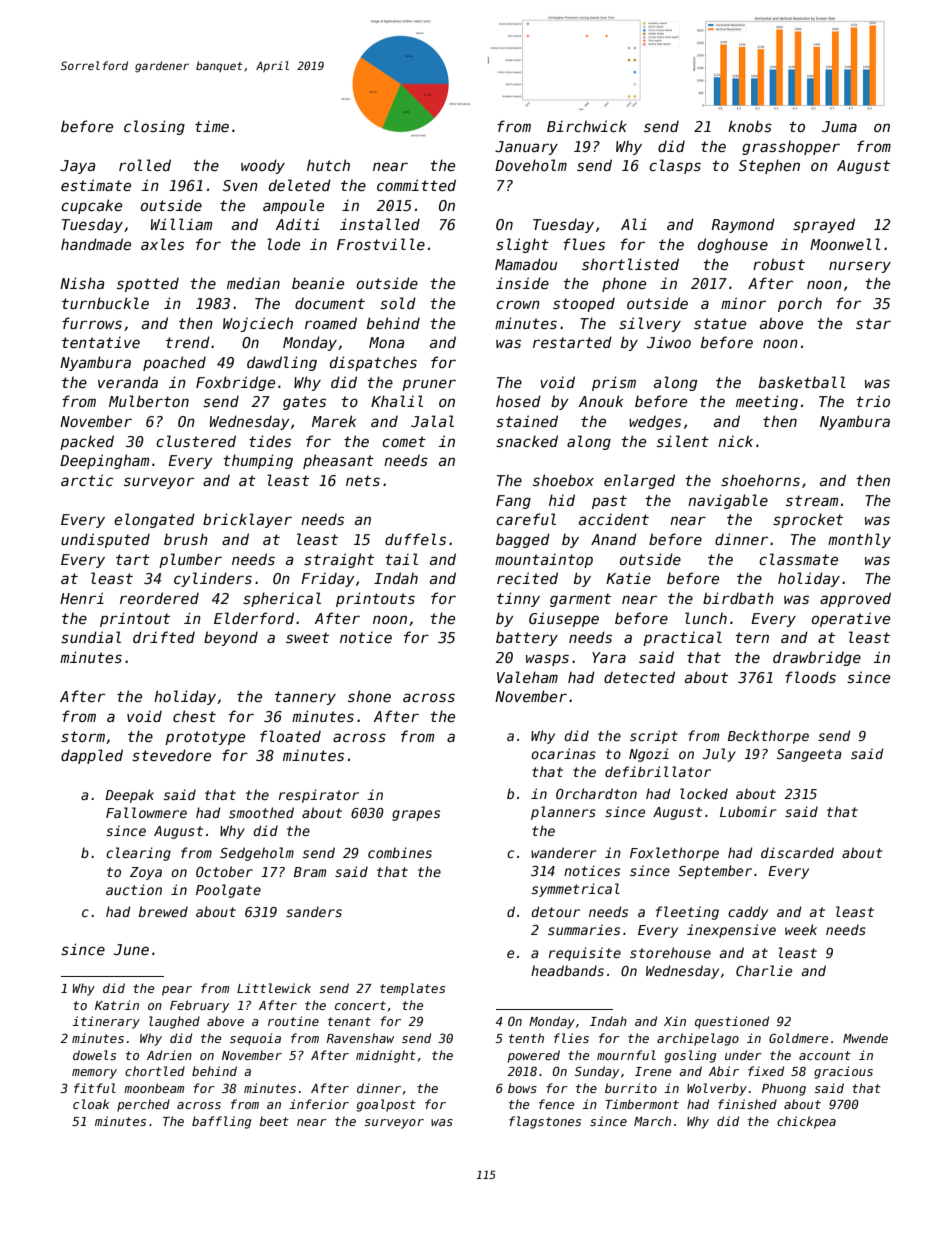  What do you see at coordinates (247, 520) in the screenshot?
I see `bricklayer` at bounding box center [247, 520].
